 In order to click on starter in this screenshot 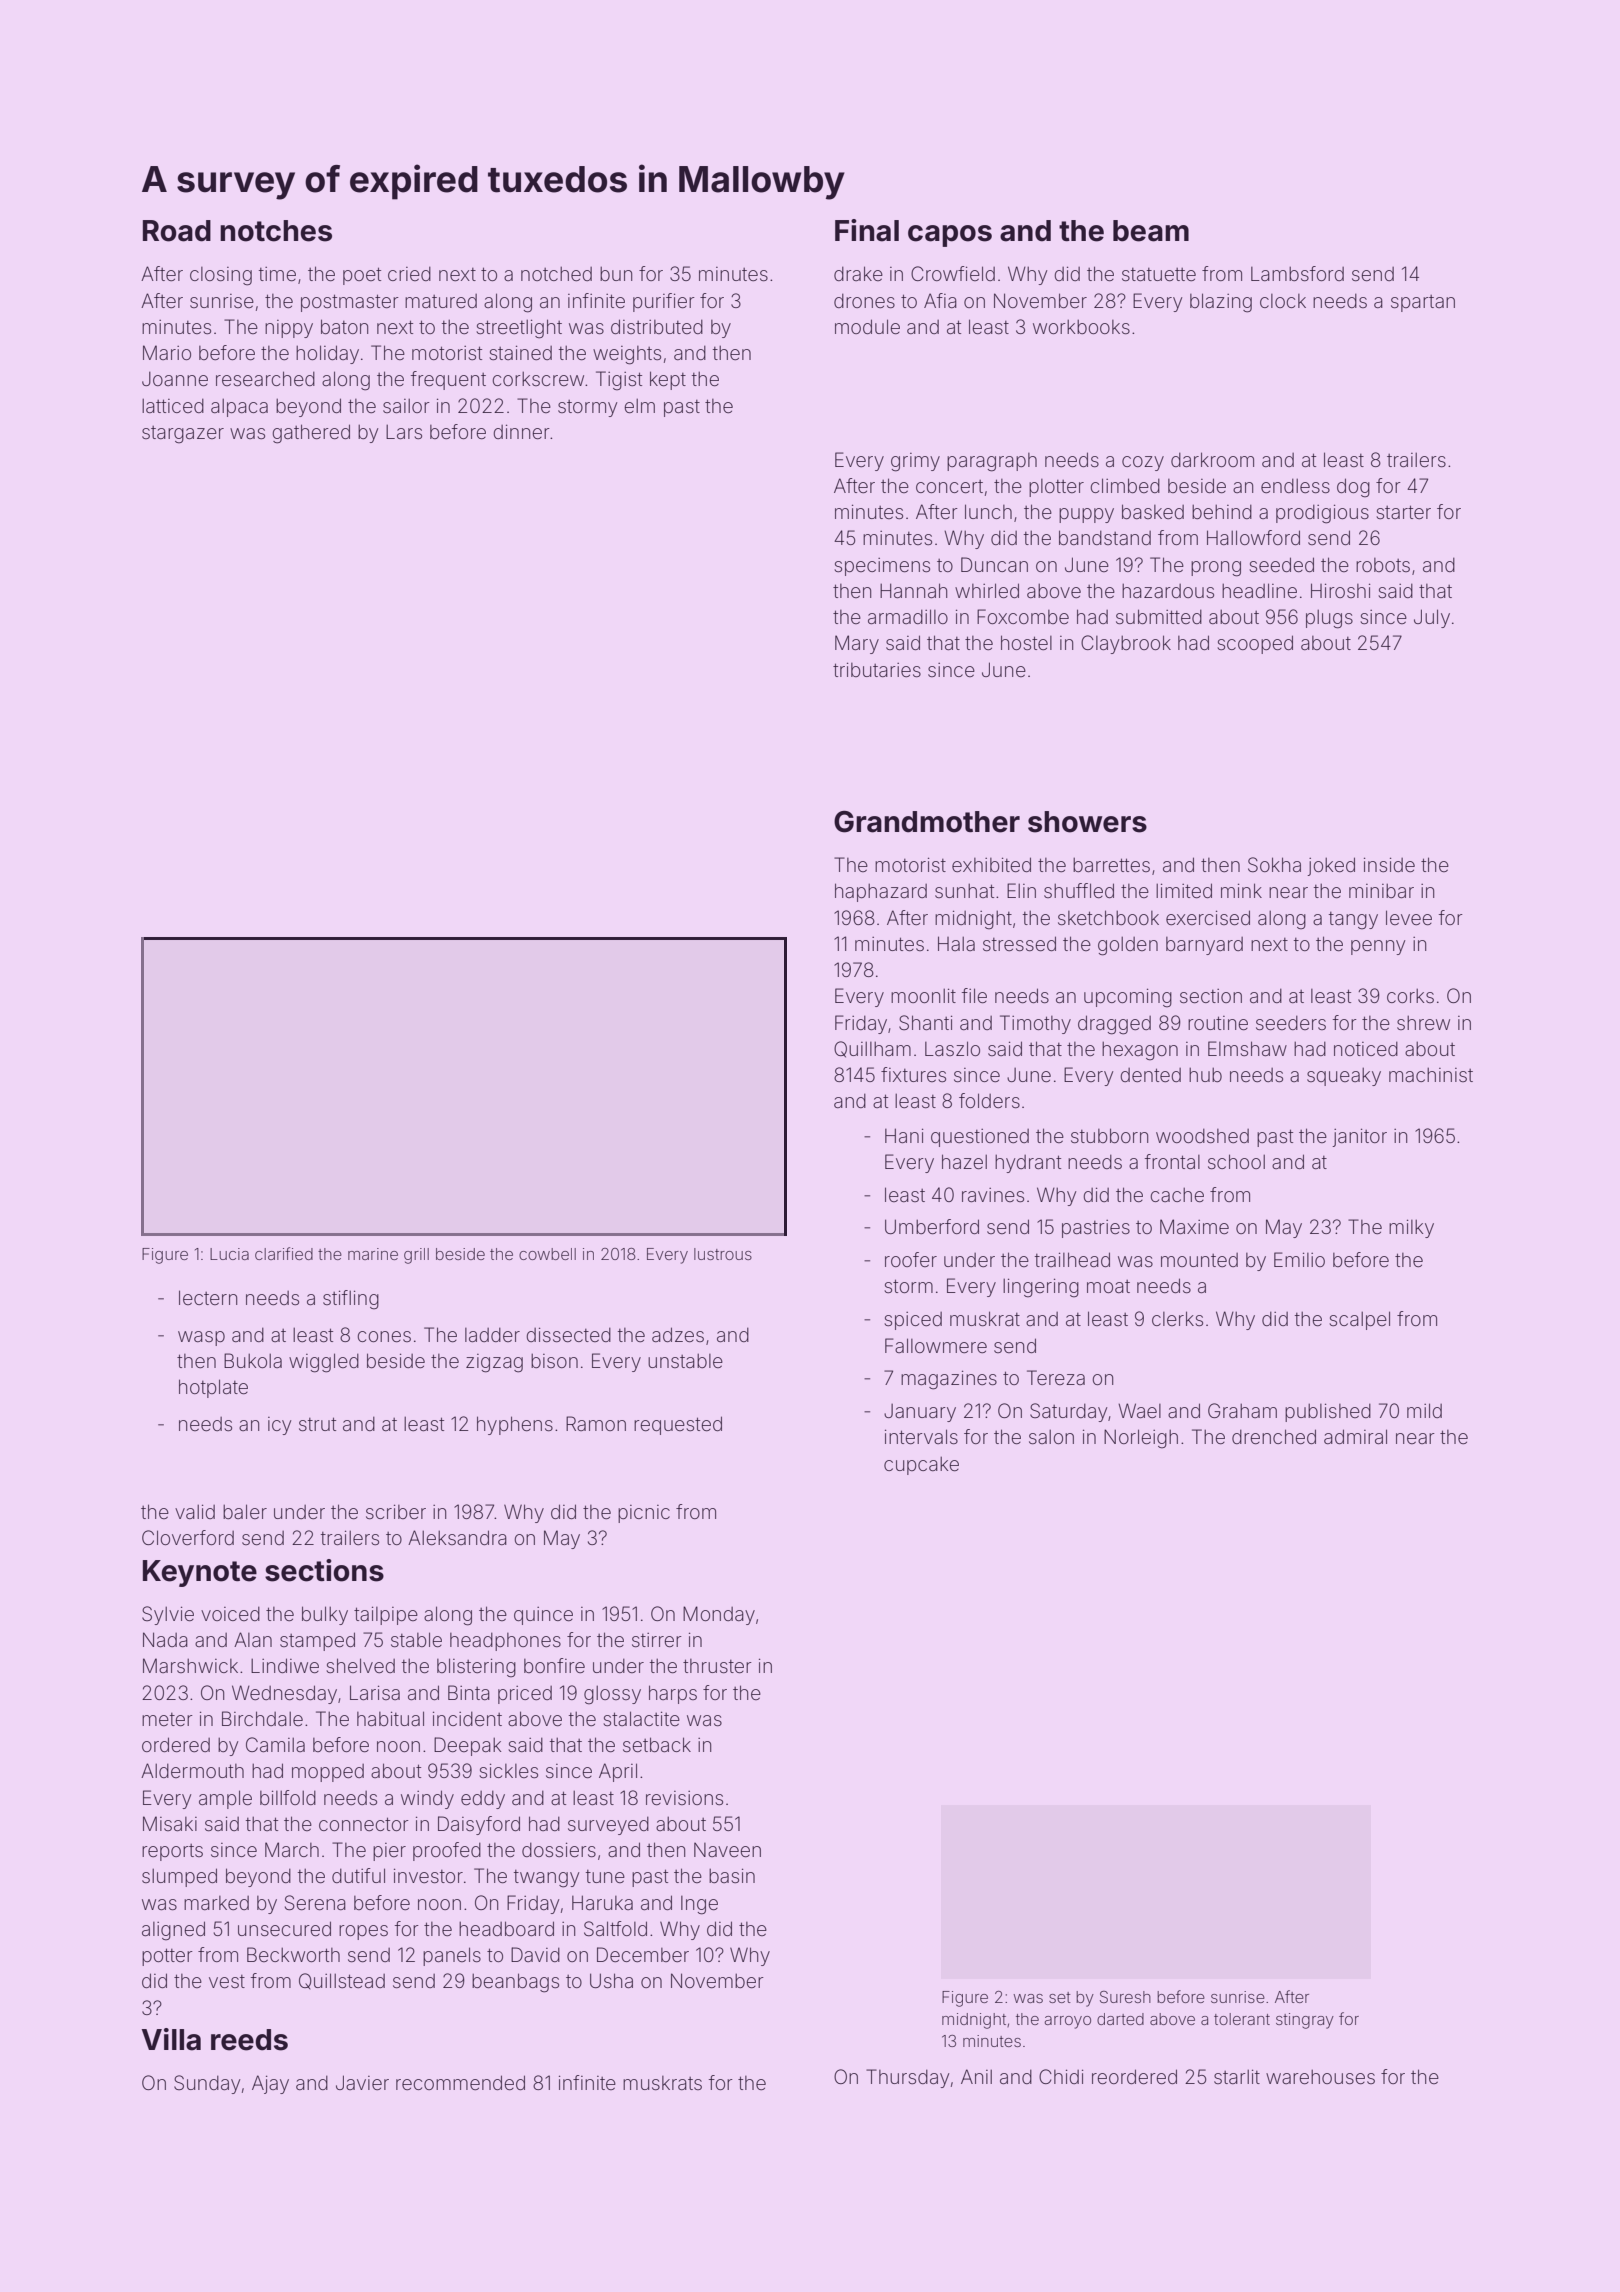, I will do `click(1403, 512)`.
